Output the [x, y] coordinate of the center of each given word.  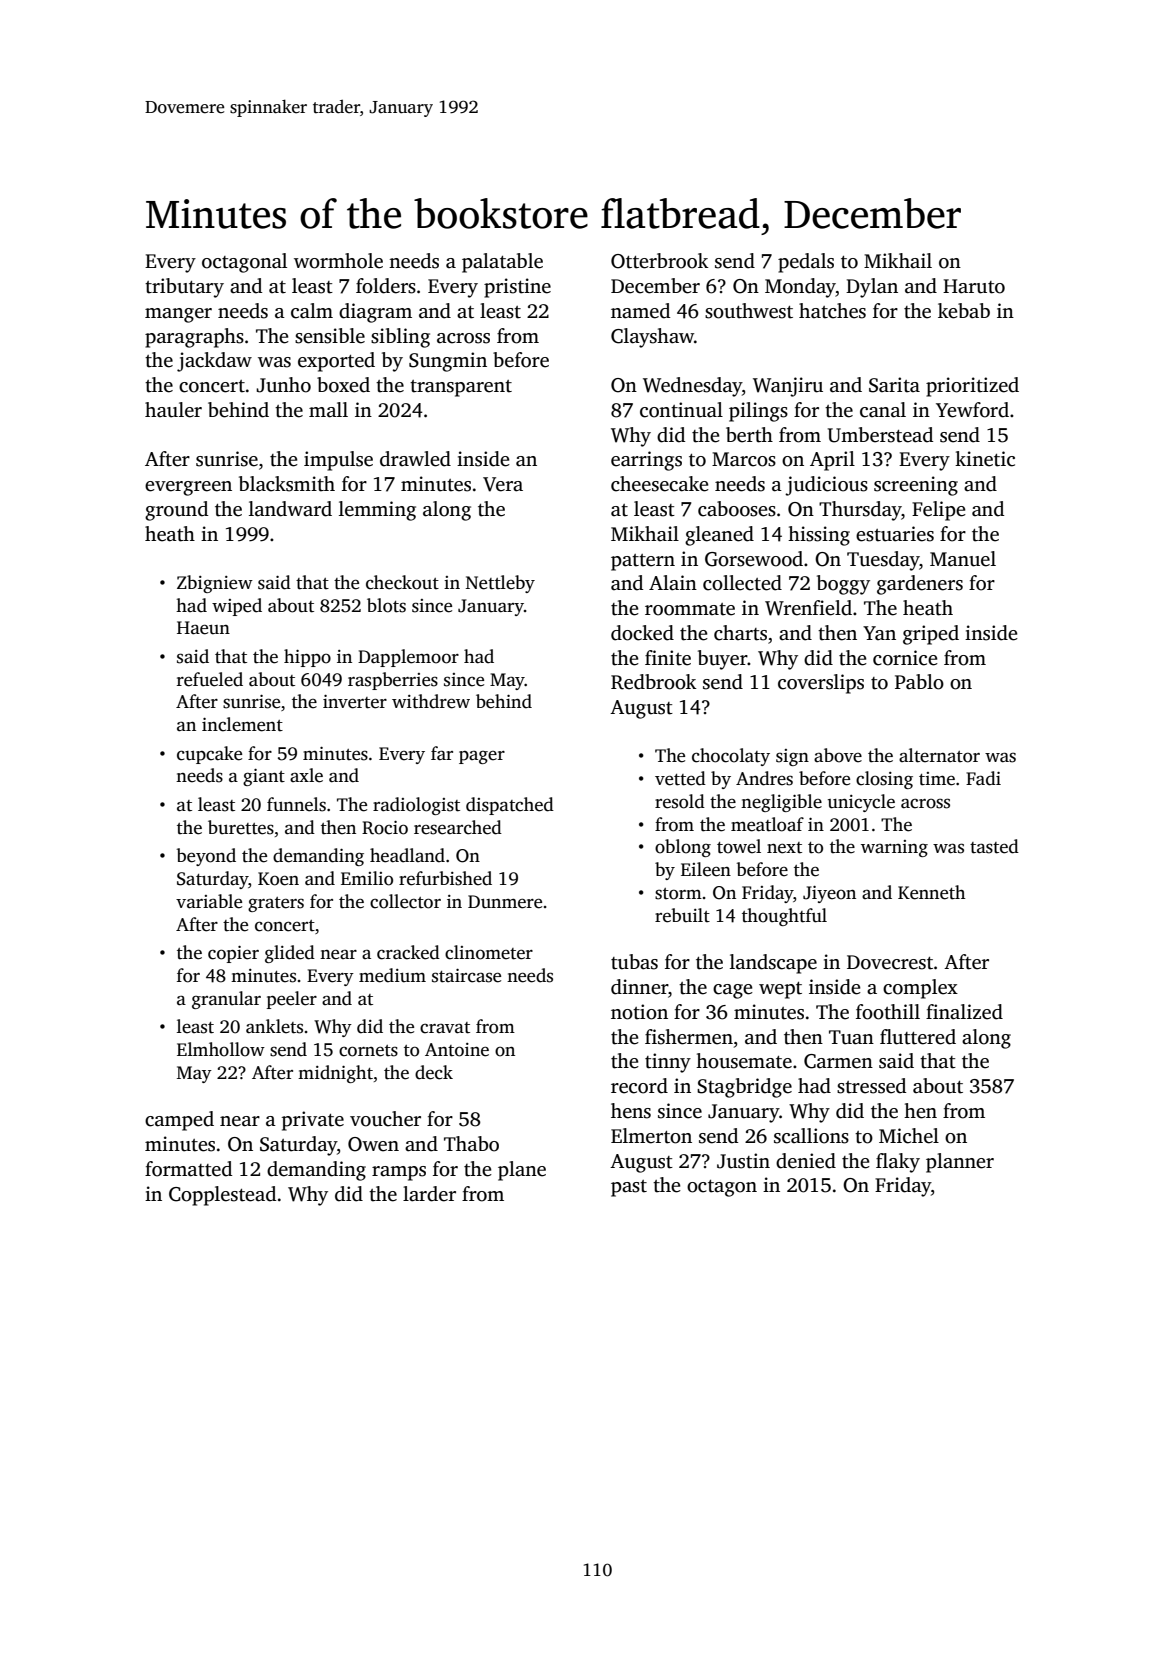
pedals [806, 263]
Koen [278, 879]
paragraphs [194, 338]
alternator [939, 755]
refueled [210, 679]
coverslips [821, 684]
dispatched [510, 806]
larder [429, 1194]
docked [642, 633]
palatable [502, 263]
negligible [781, 803]
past [629, 1188]
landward [290, 509]
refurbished [445, 878]
